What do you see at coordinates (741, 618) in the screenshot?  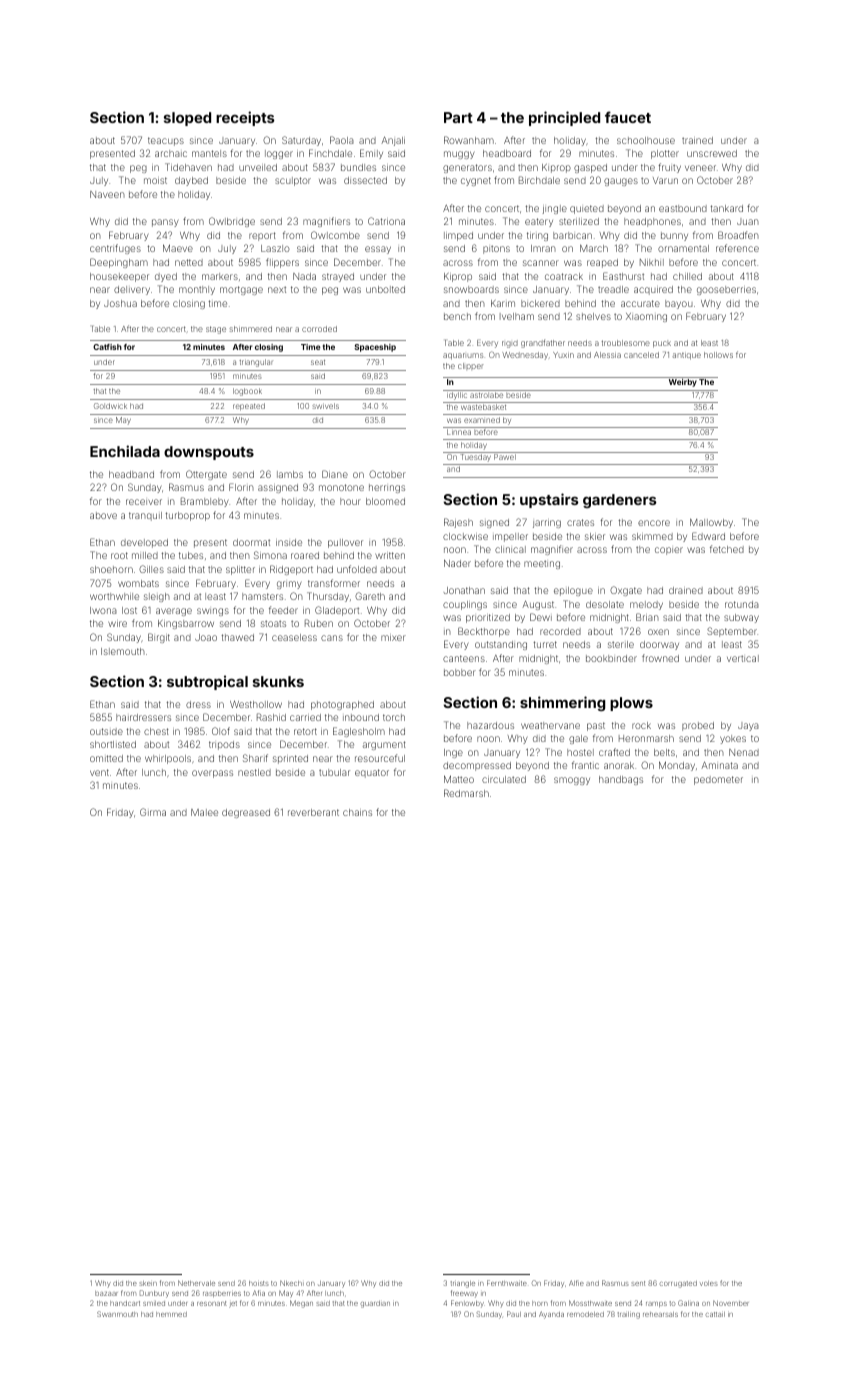 I see `subway` at bounding box center [741, 618].
